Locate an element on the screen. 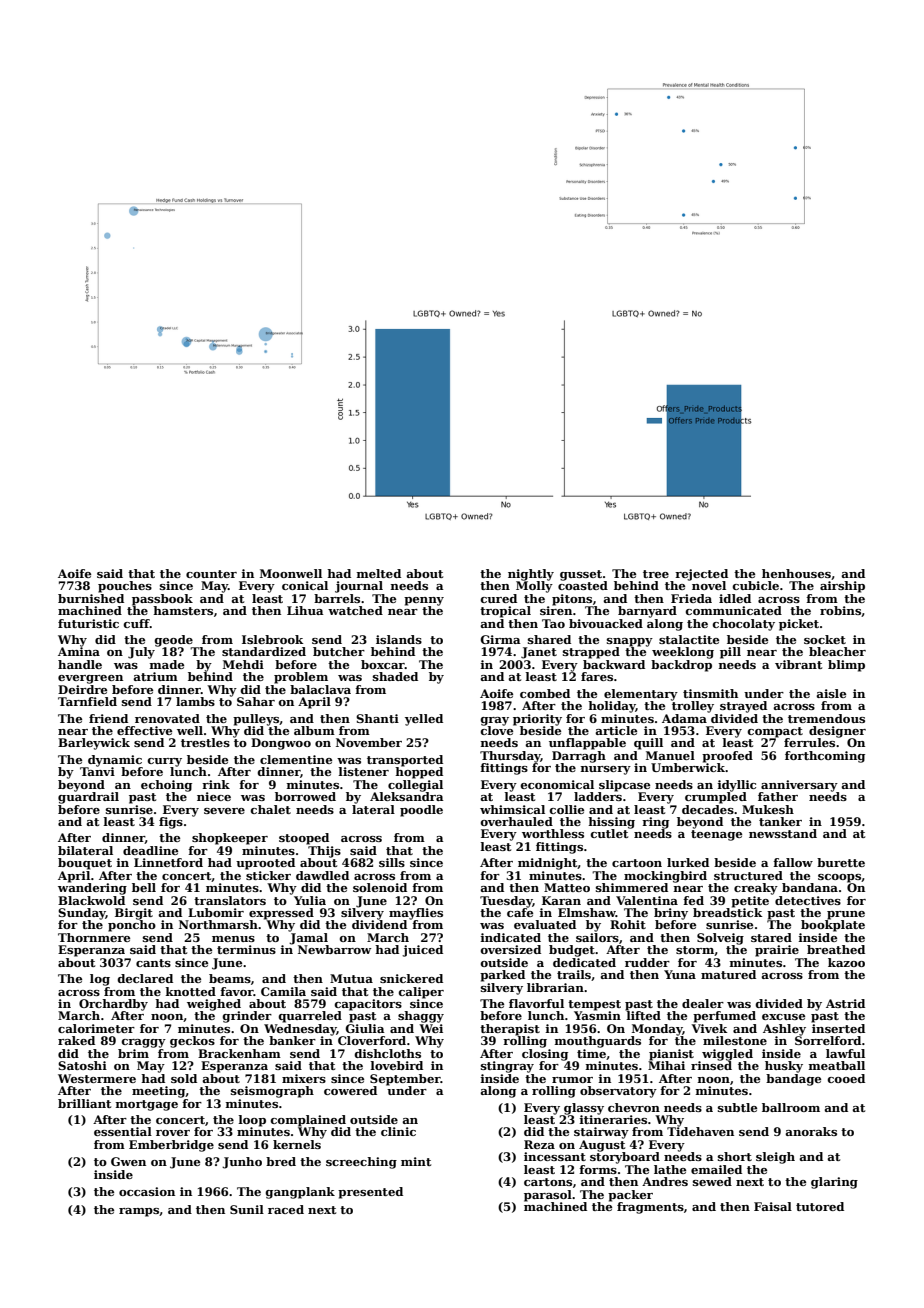 The height and width of the screenshot is (1308, 924). cafe is located at coordinates (520, 912).
